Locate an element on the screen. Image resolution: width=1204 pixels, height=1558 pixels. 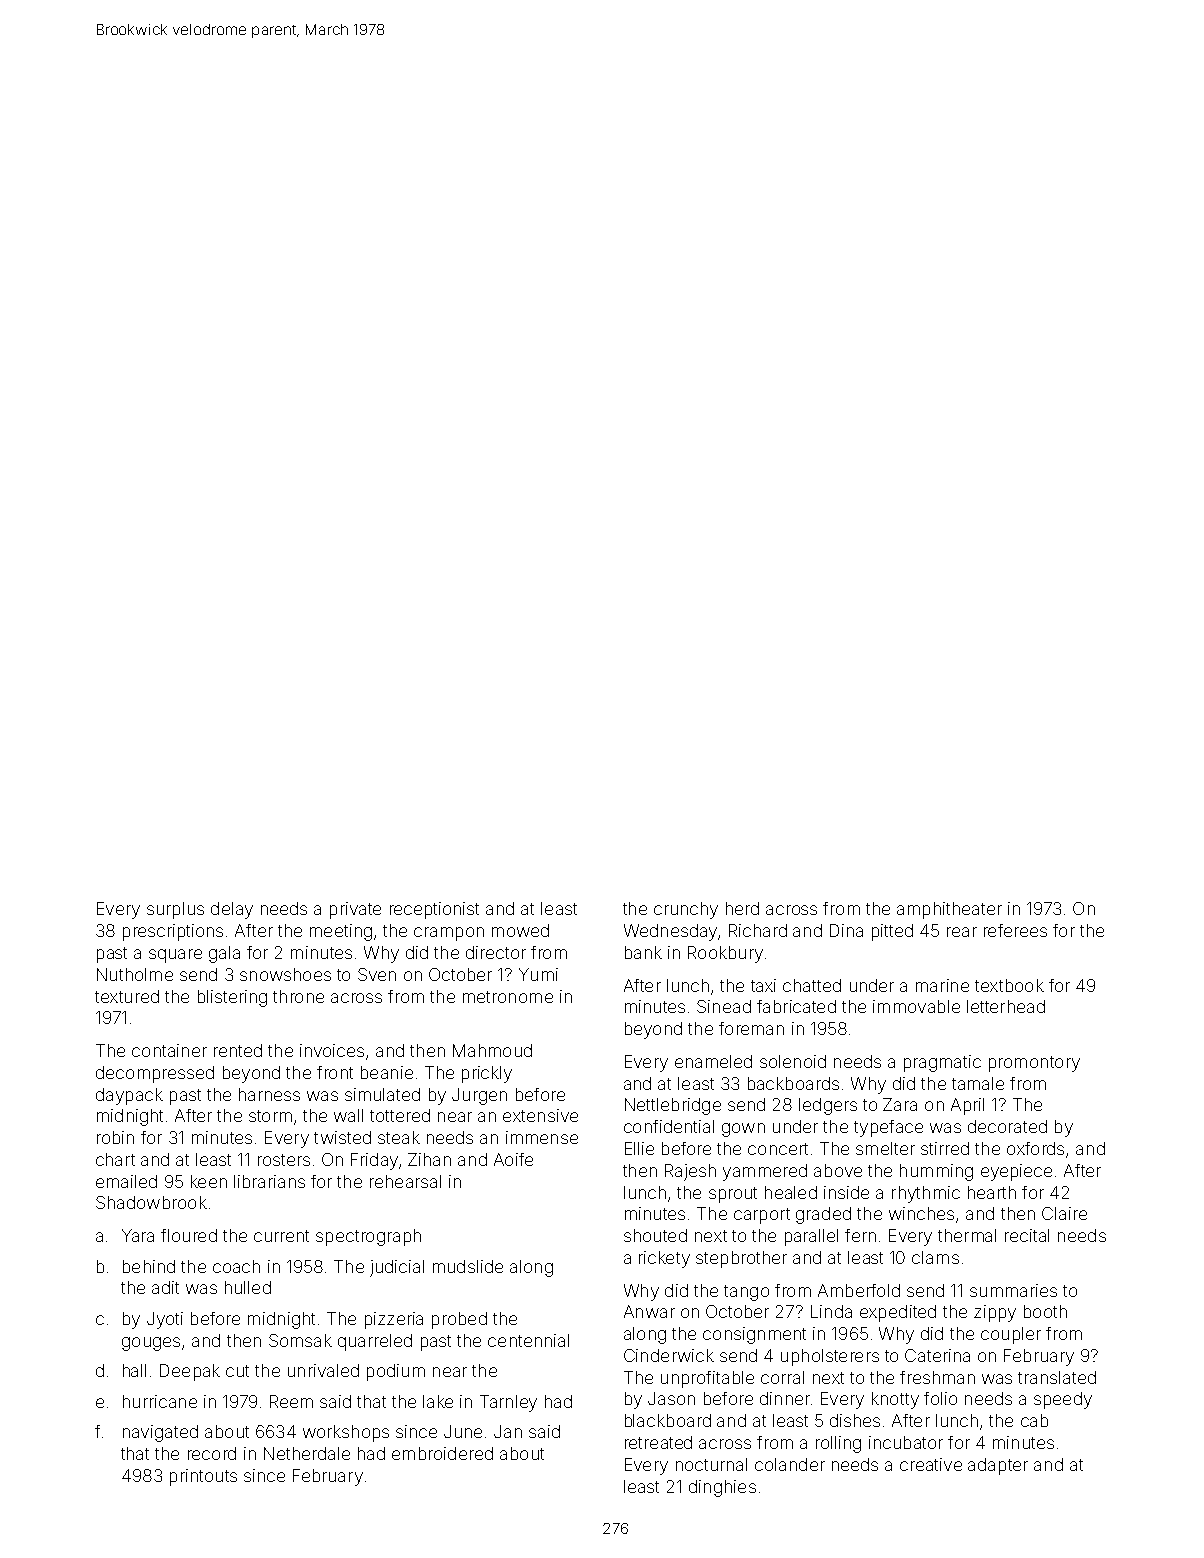
receptionist is located at coordinates (434, 910).
